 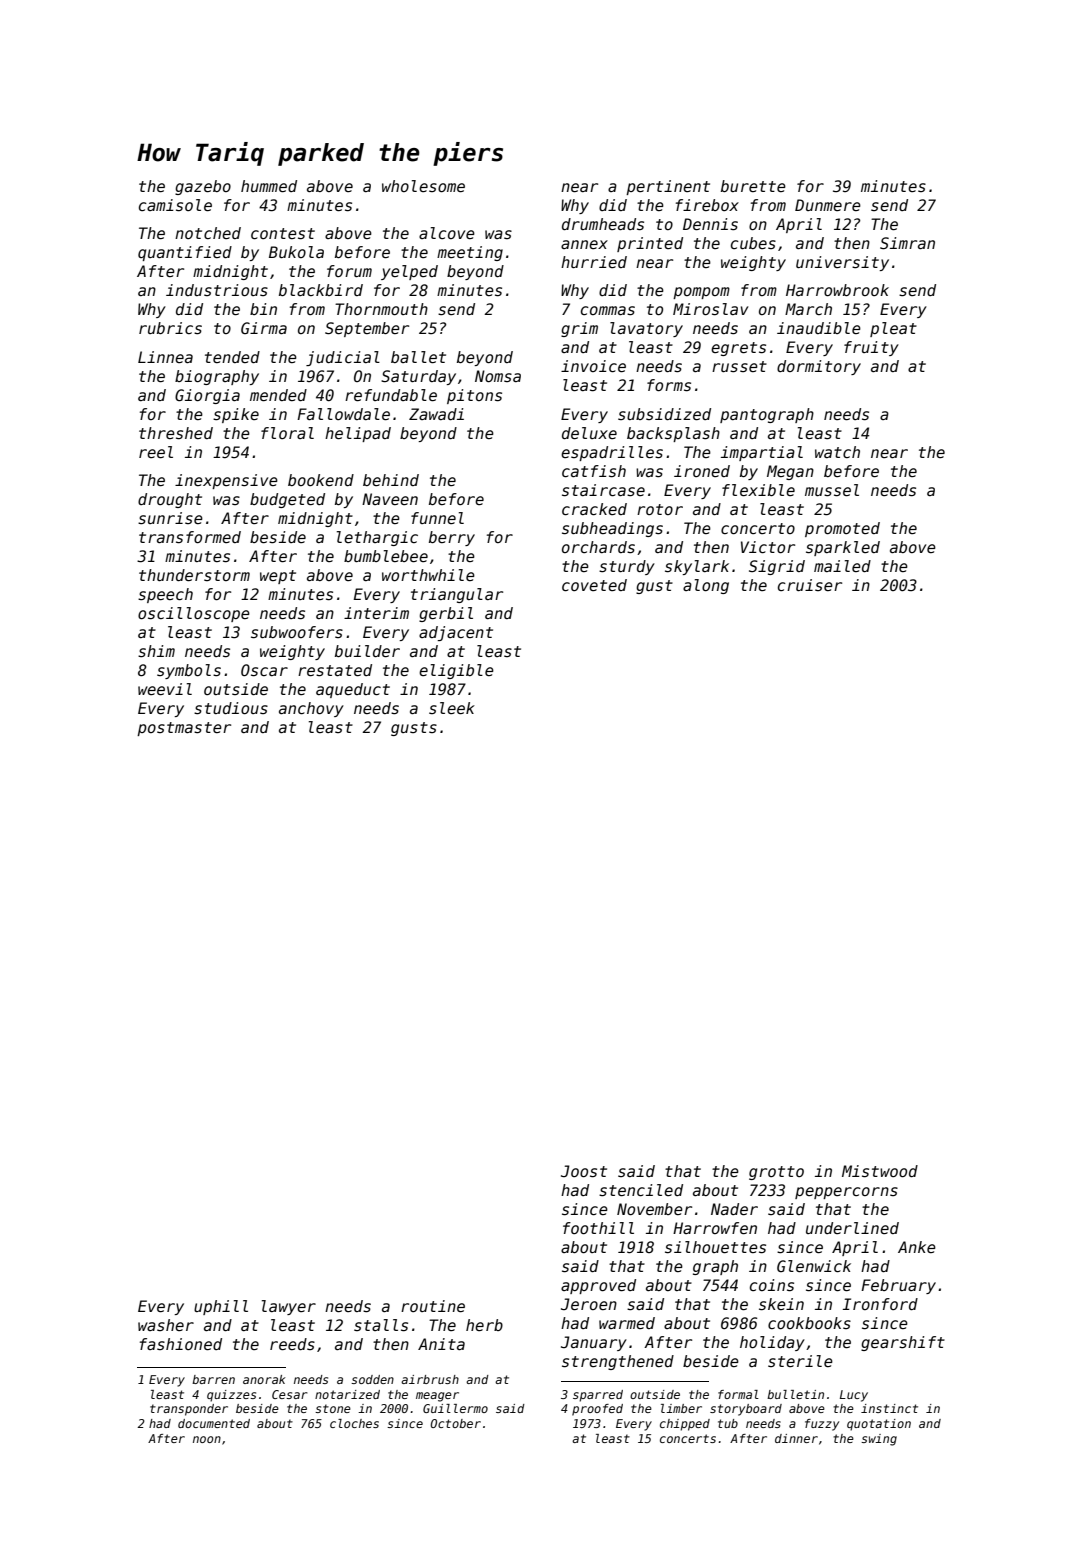 What do you see at coordinates (232, 357) in the page?
I see `tended` at bounding box center [232, 357].
